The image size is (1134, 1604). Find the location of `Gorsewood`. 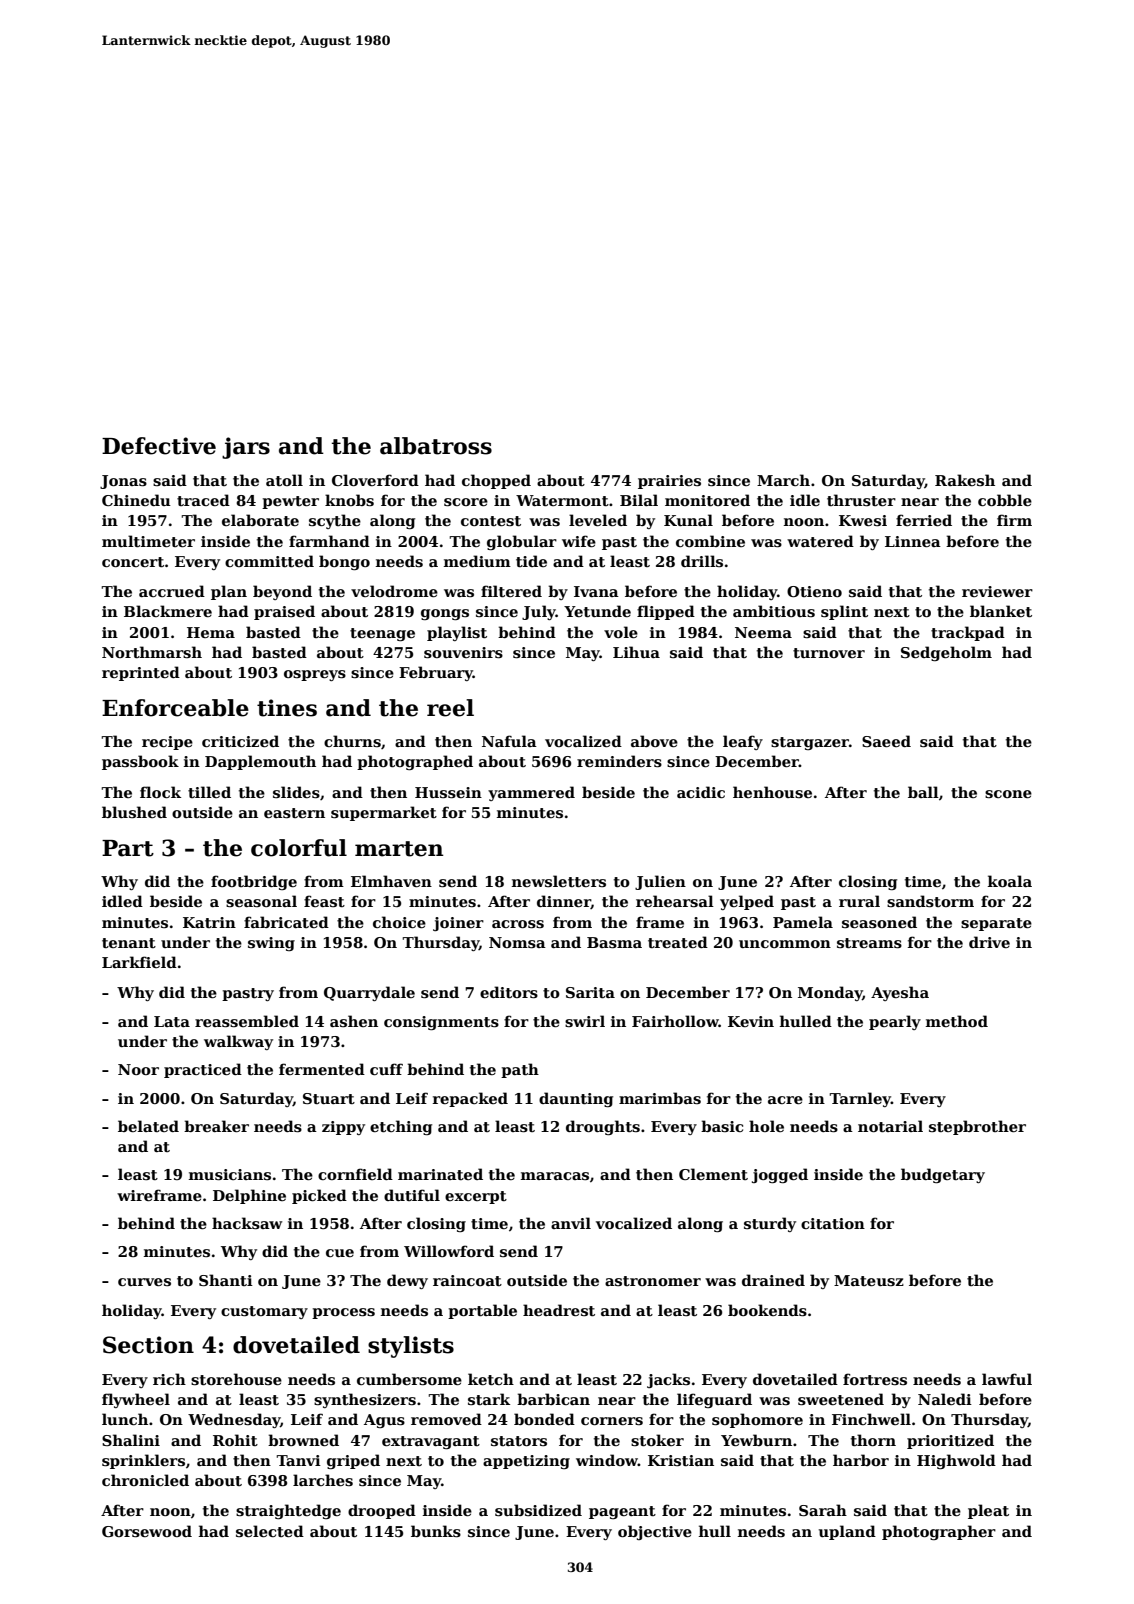

Gorsewood is located at coordinates (147, 1531).
